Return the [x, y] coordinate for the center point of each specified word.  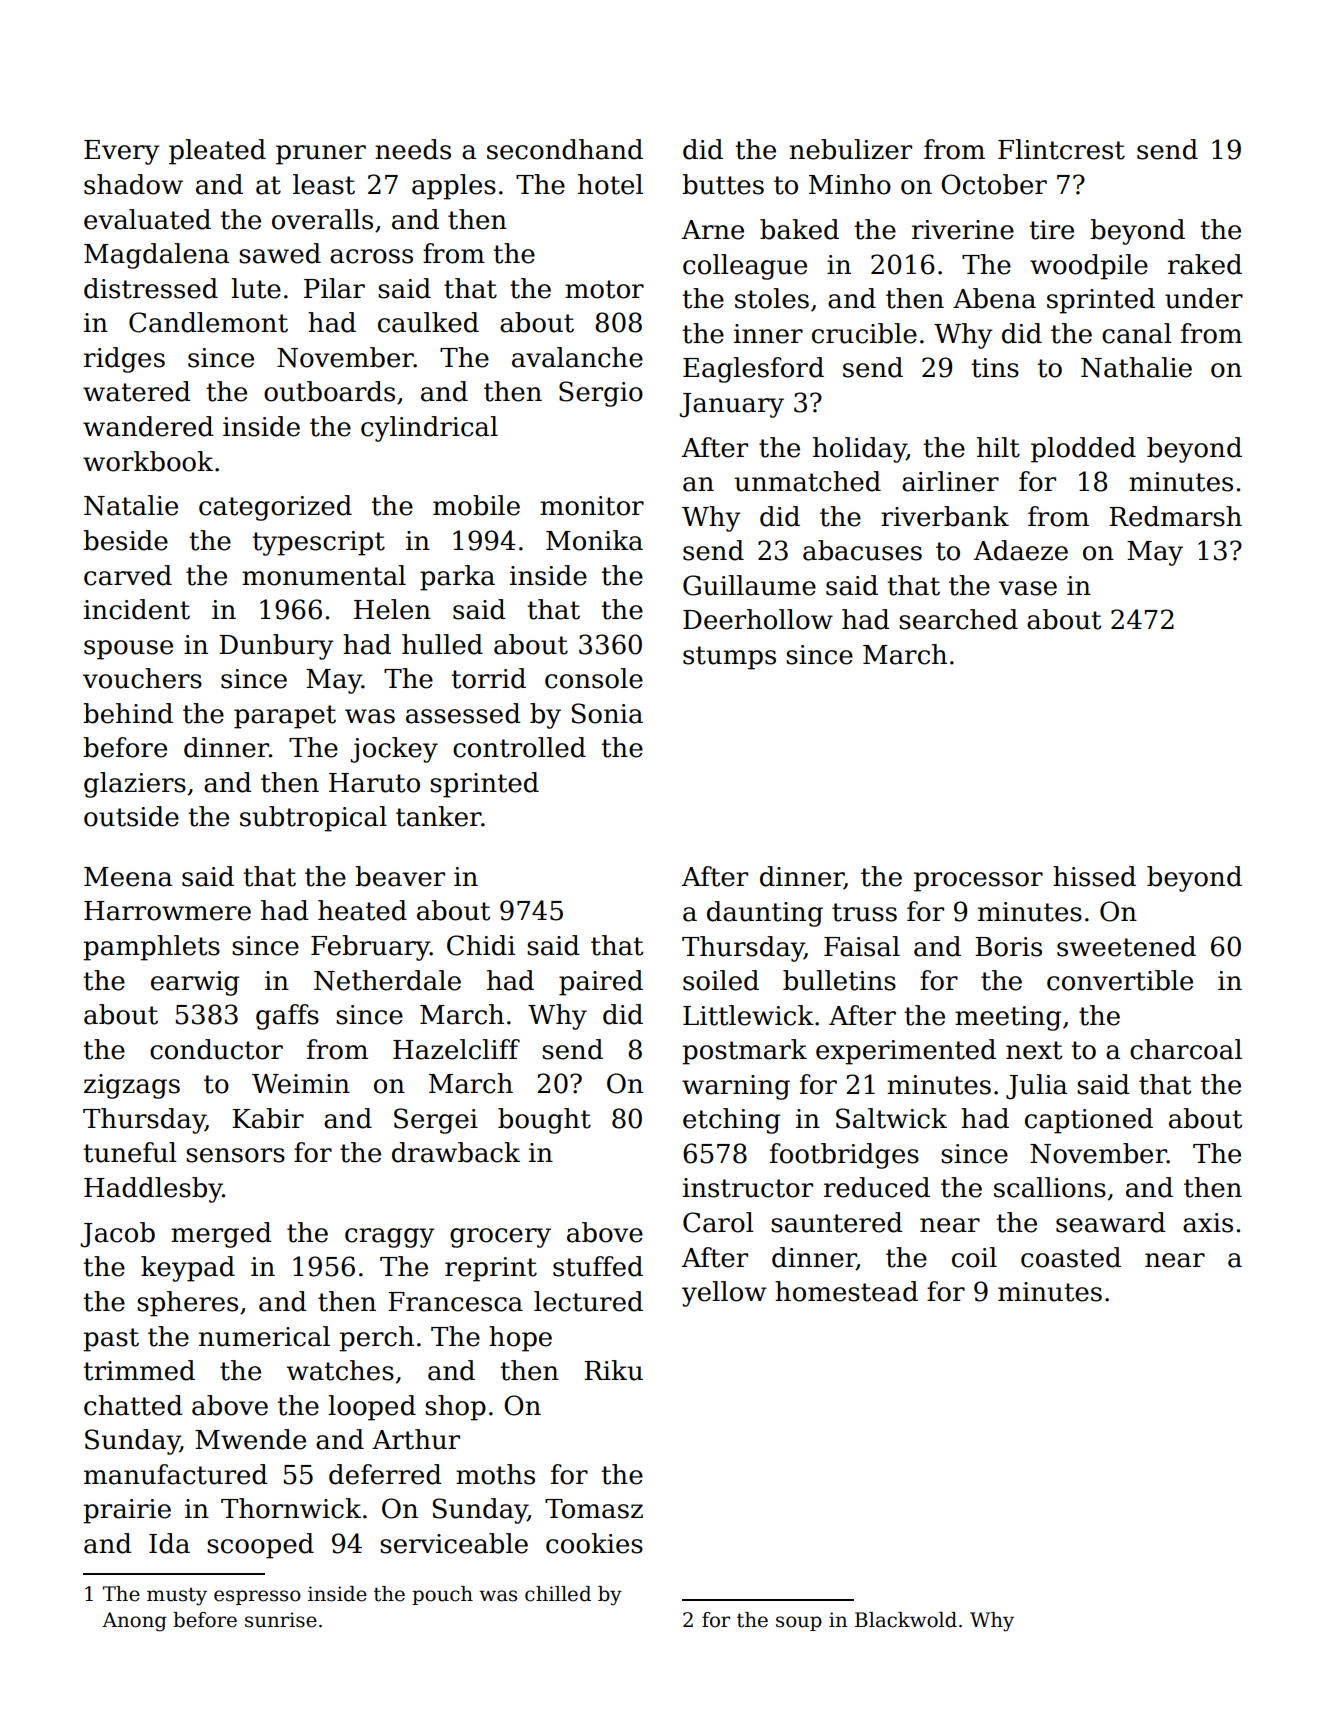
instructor [748, 1188]
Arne [713, 230]
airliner [950, 481]
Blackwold [906, 1620]
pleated [217, 152]
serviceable [454, 1543]
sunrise [281, 1620]
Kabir [268, 1118]
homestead [846, 1291]
